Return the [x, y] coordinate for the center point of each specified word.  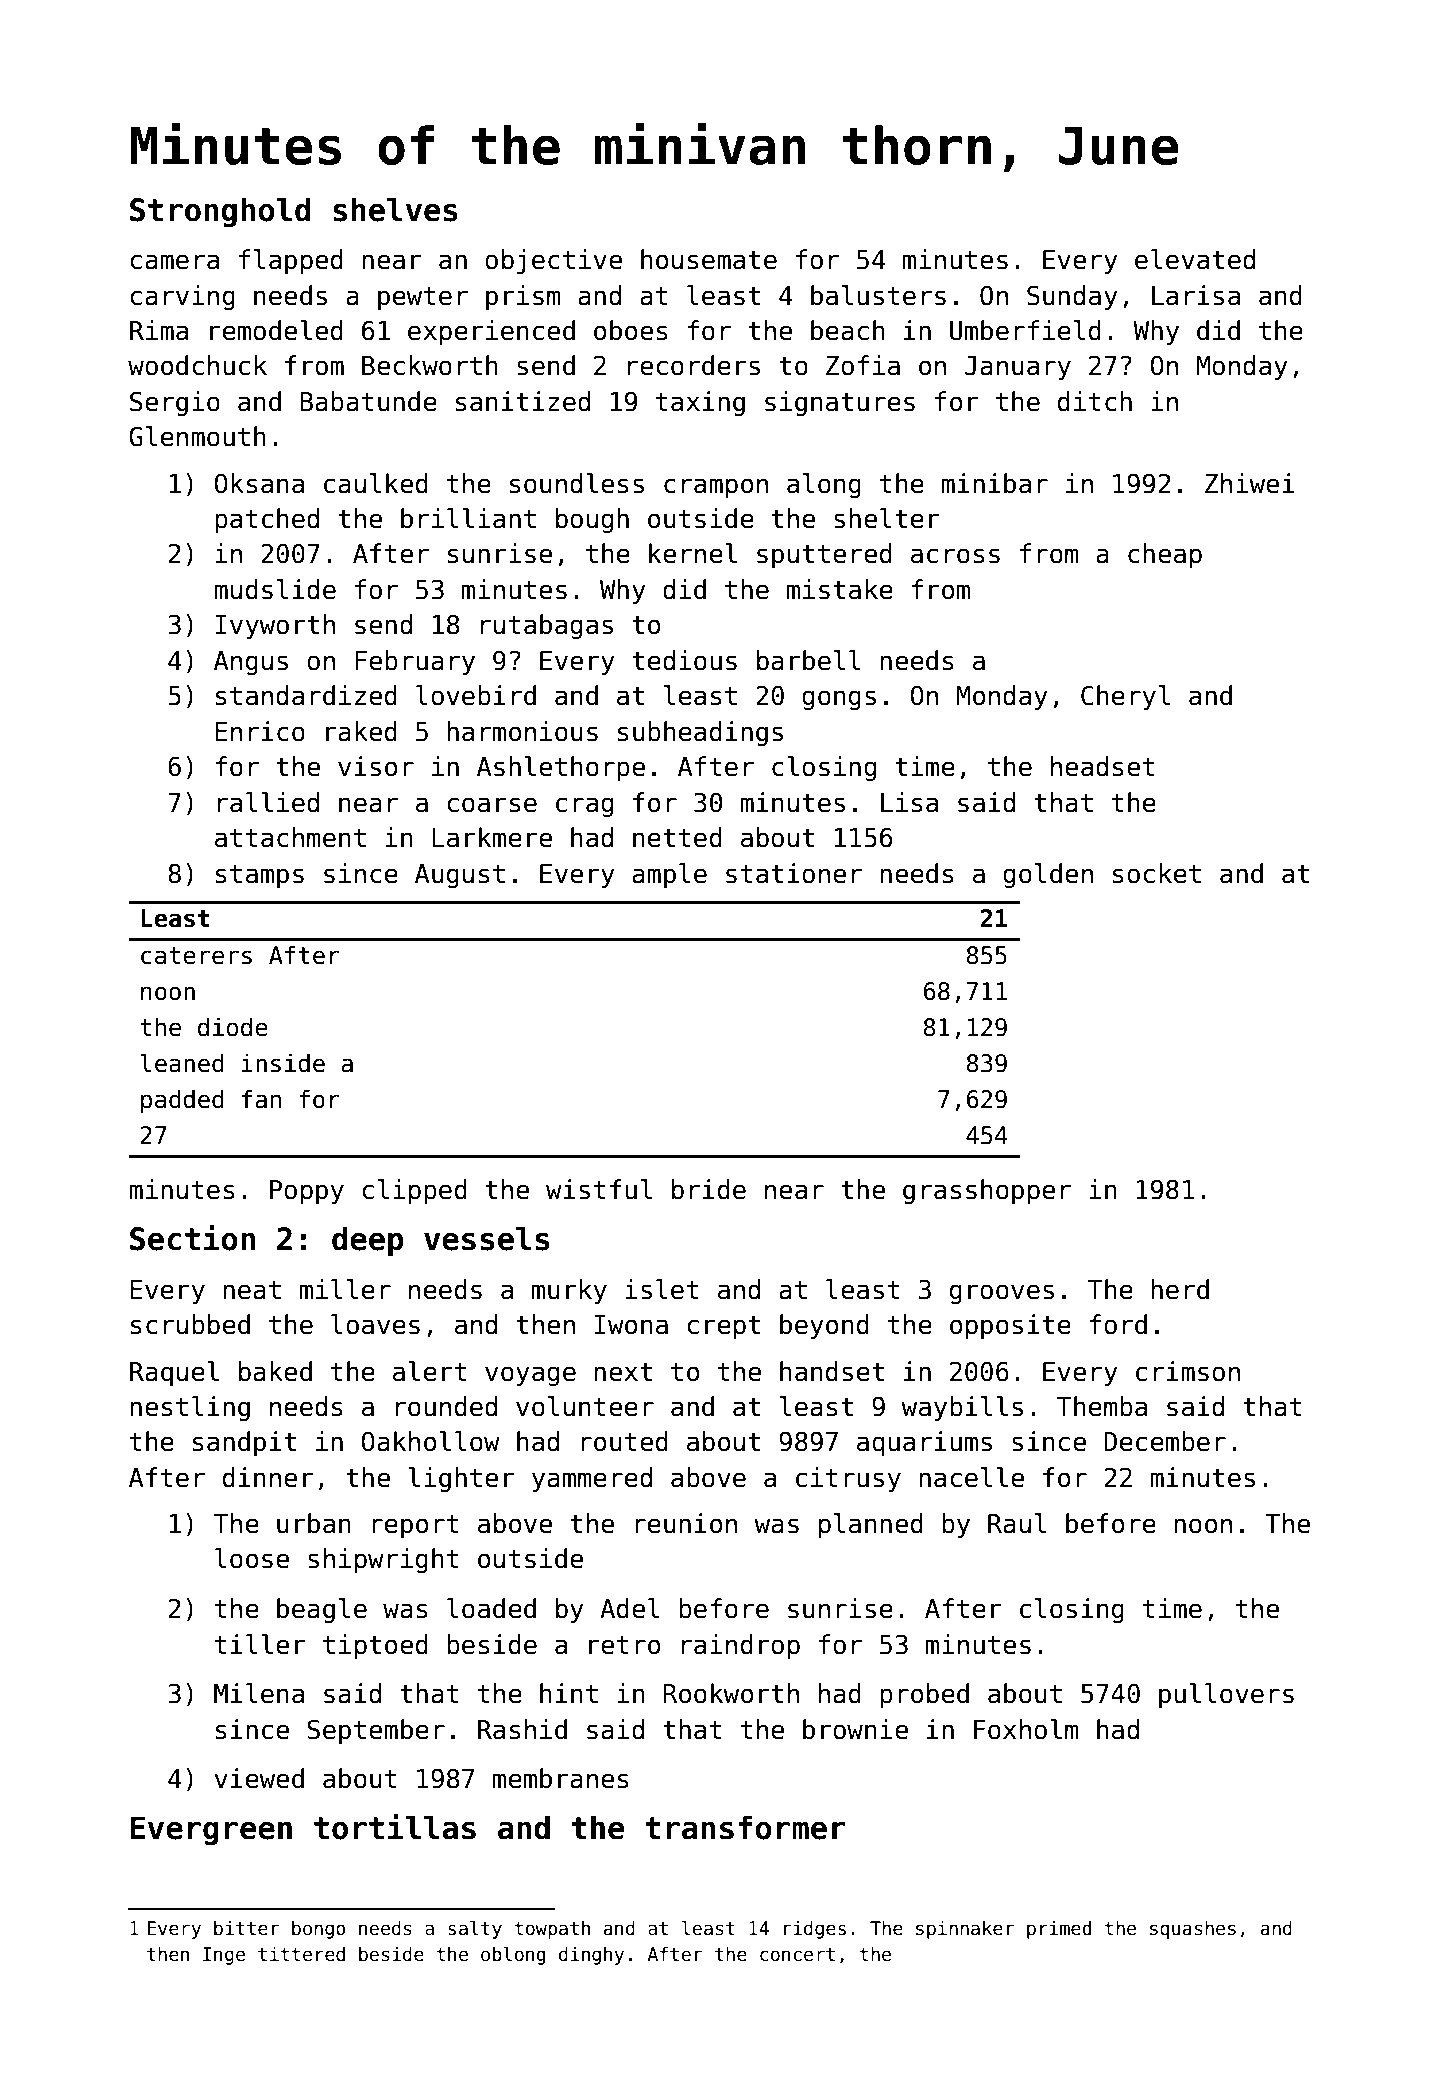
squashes [1193, 1930]
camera [174, 262]
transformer [745, 1827]
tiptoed [375, 1646]
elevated [1195, 259]
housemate [709, 259]
